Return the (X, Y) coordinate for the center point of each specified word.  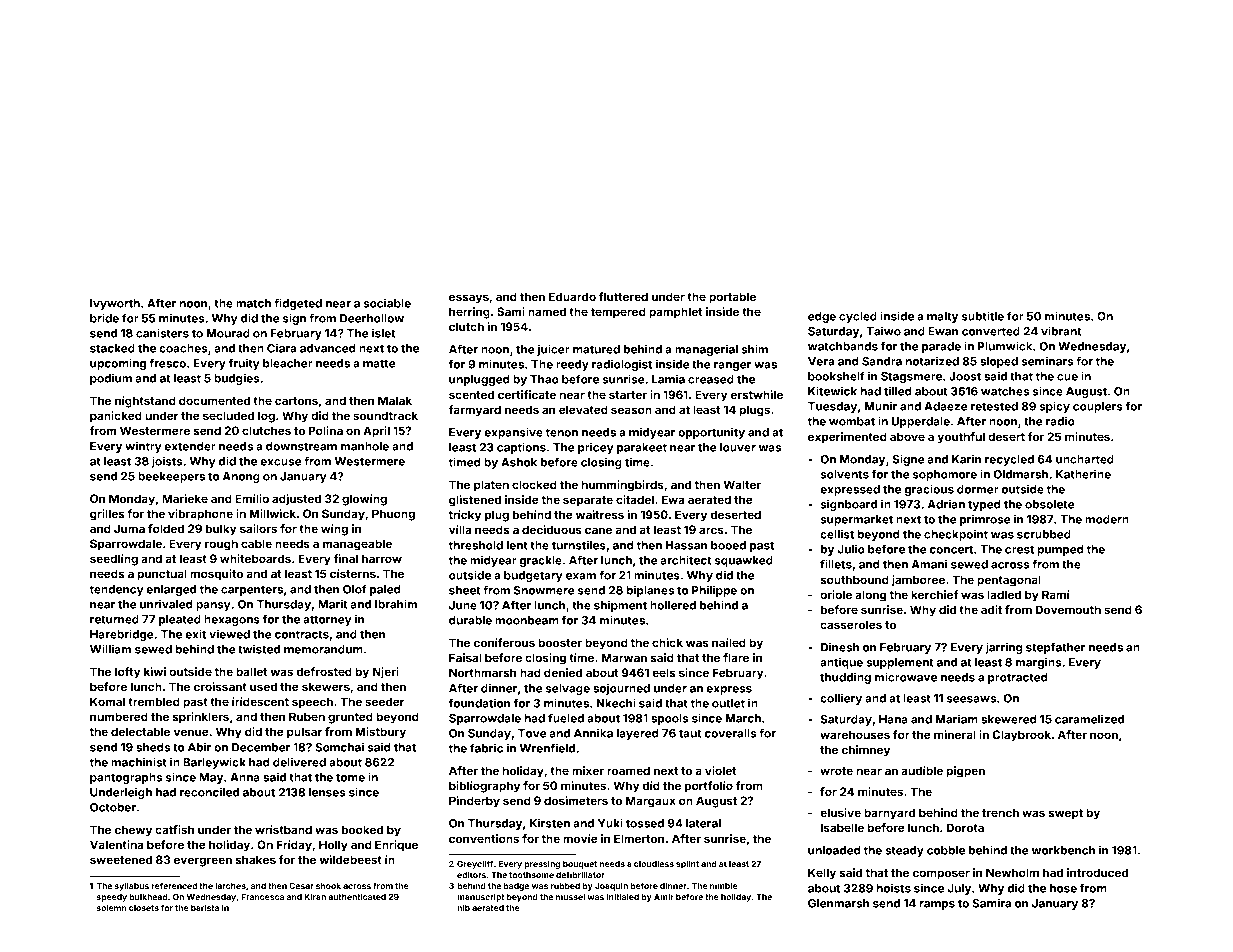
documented (214, 400)
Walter (742, 484)
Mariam (957, 719)
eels (663, 672)
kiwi (155, 671)
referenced (174, 885)
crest (1019, 549)
